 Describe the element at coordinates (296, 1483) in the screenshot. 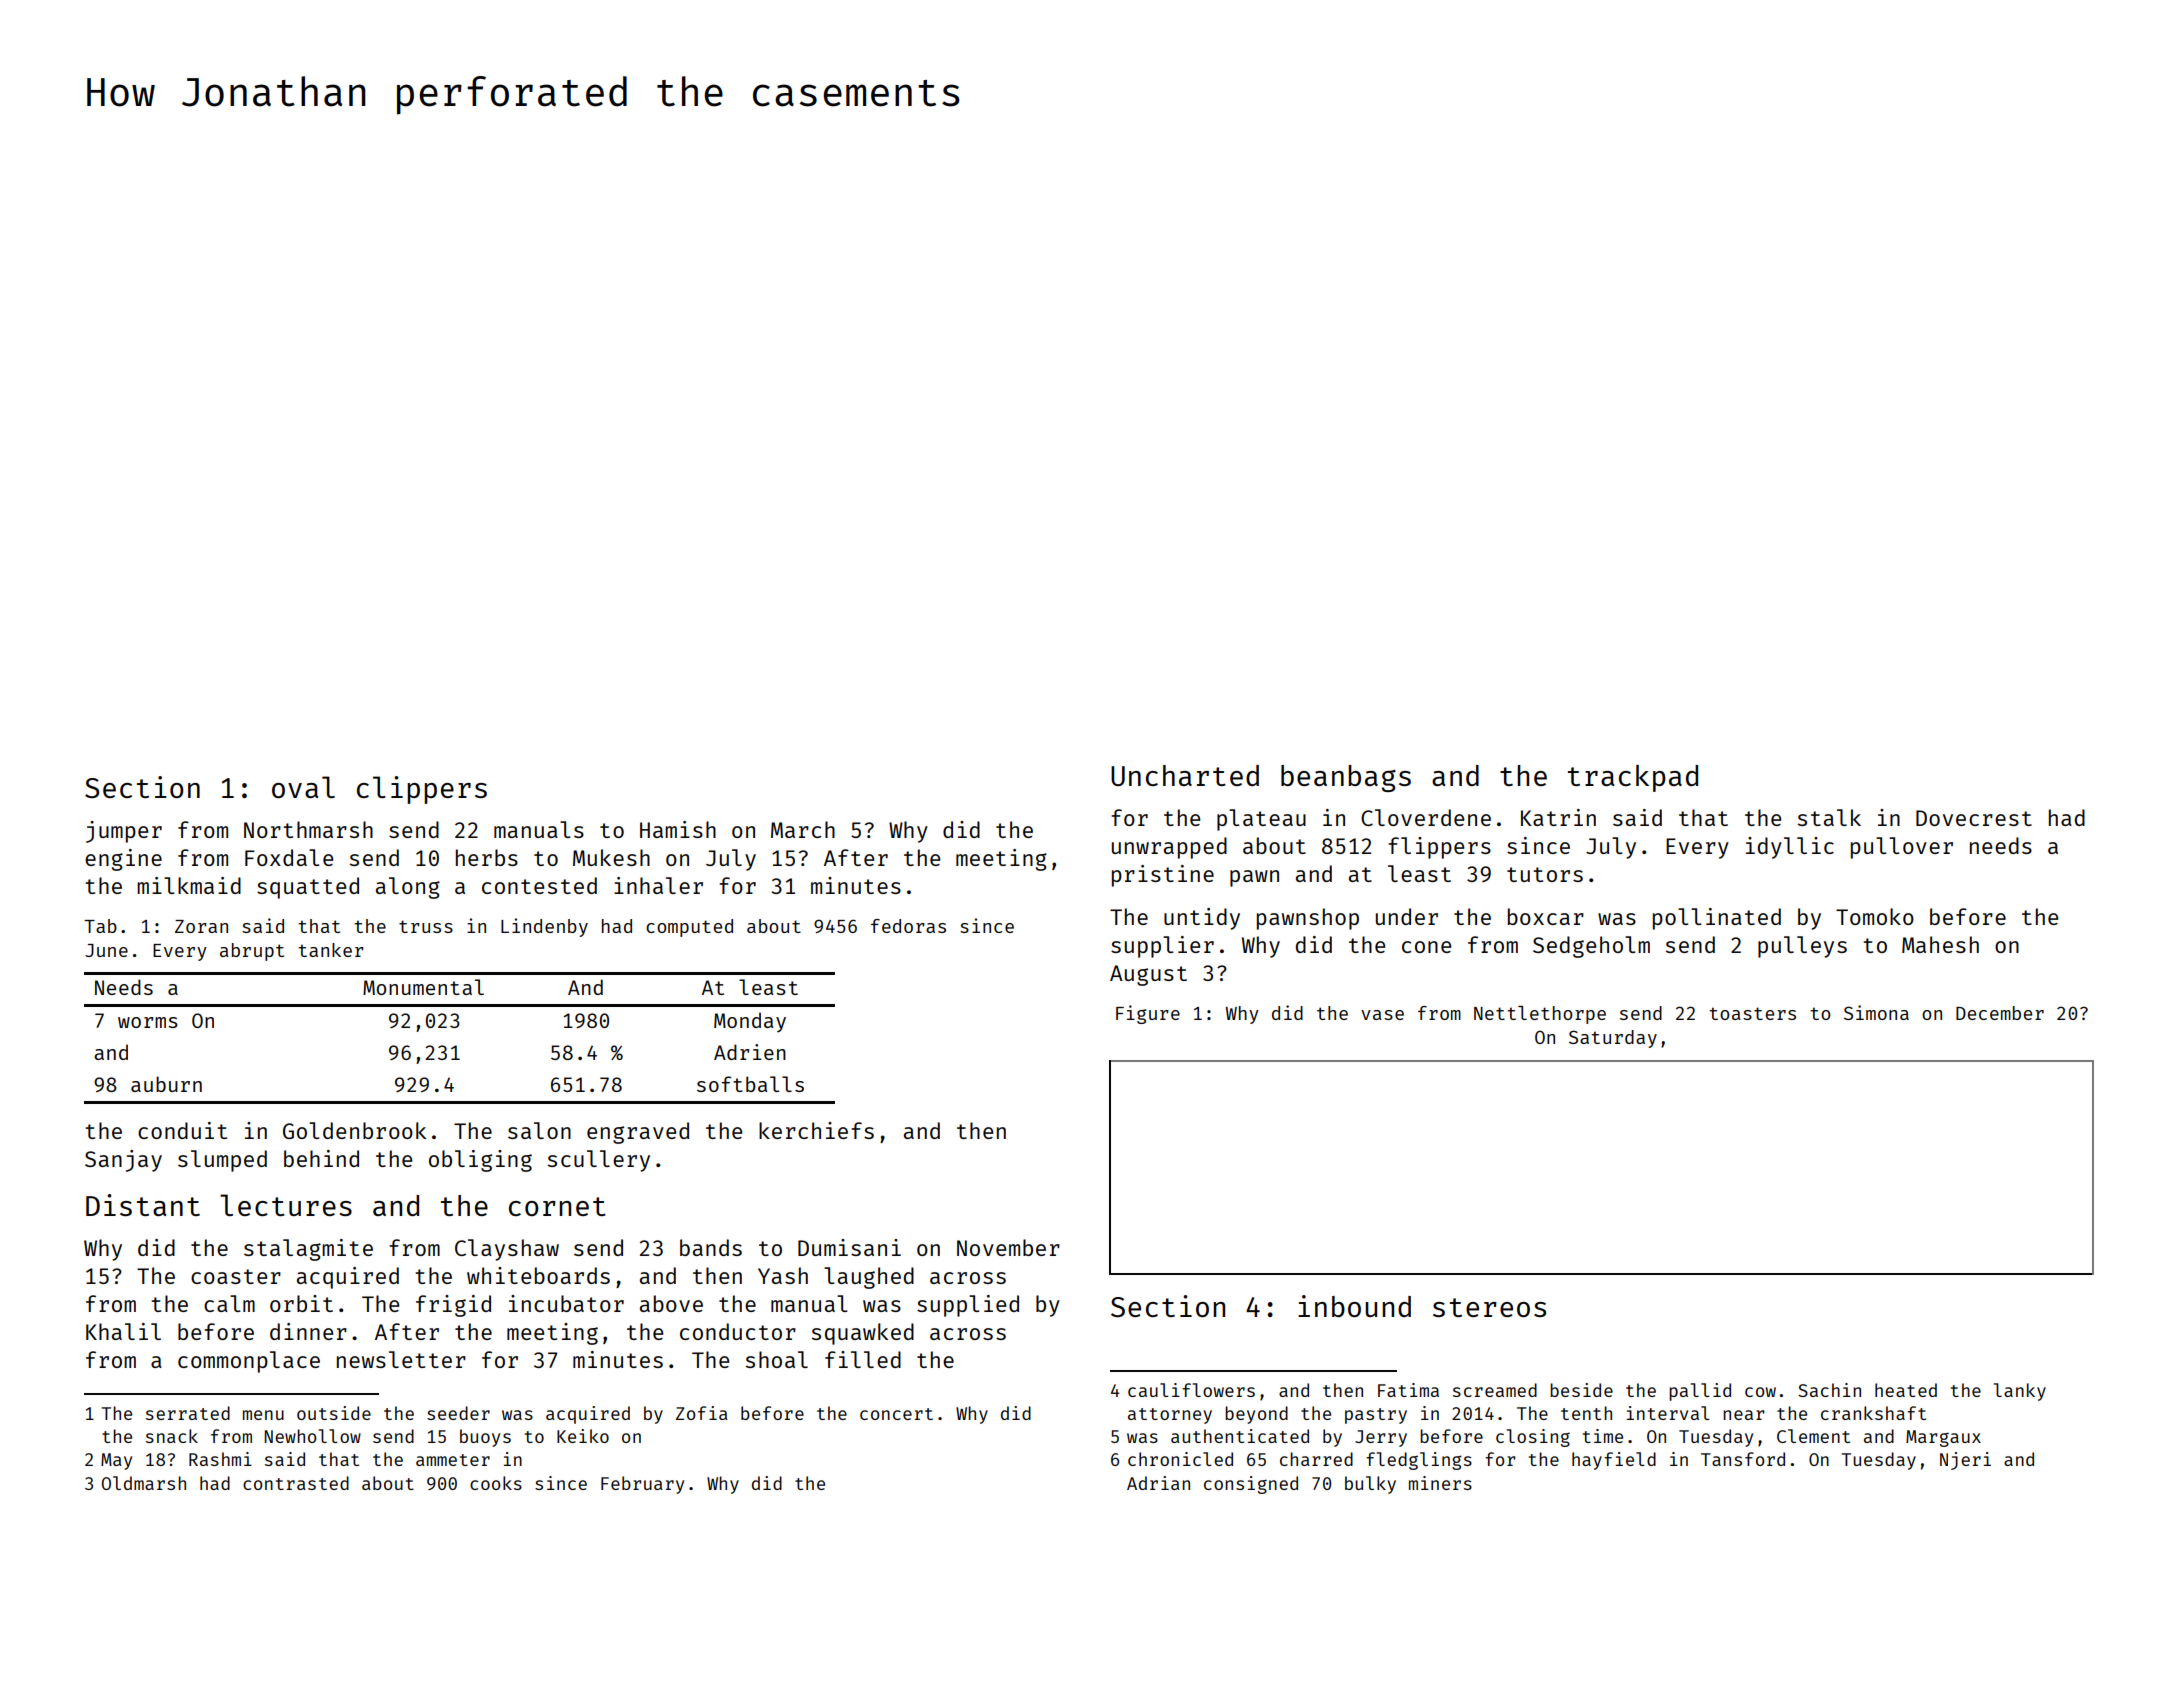

I see `contrasted` at that location.
